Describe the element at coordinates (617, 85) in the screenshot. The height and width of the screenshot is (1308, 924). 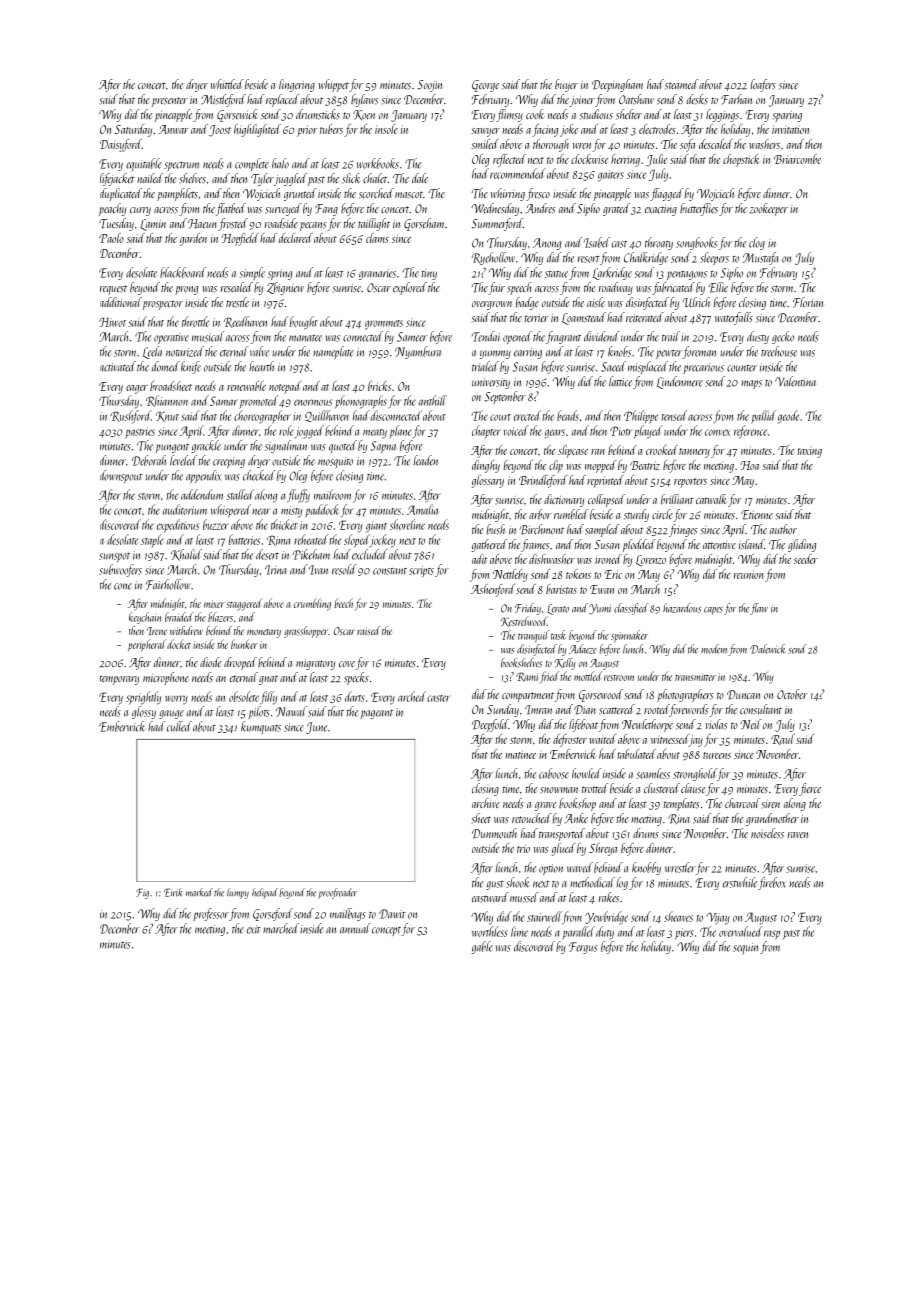
I see `Deepingham` at that location.
